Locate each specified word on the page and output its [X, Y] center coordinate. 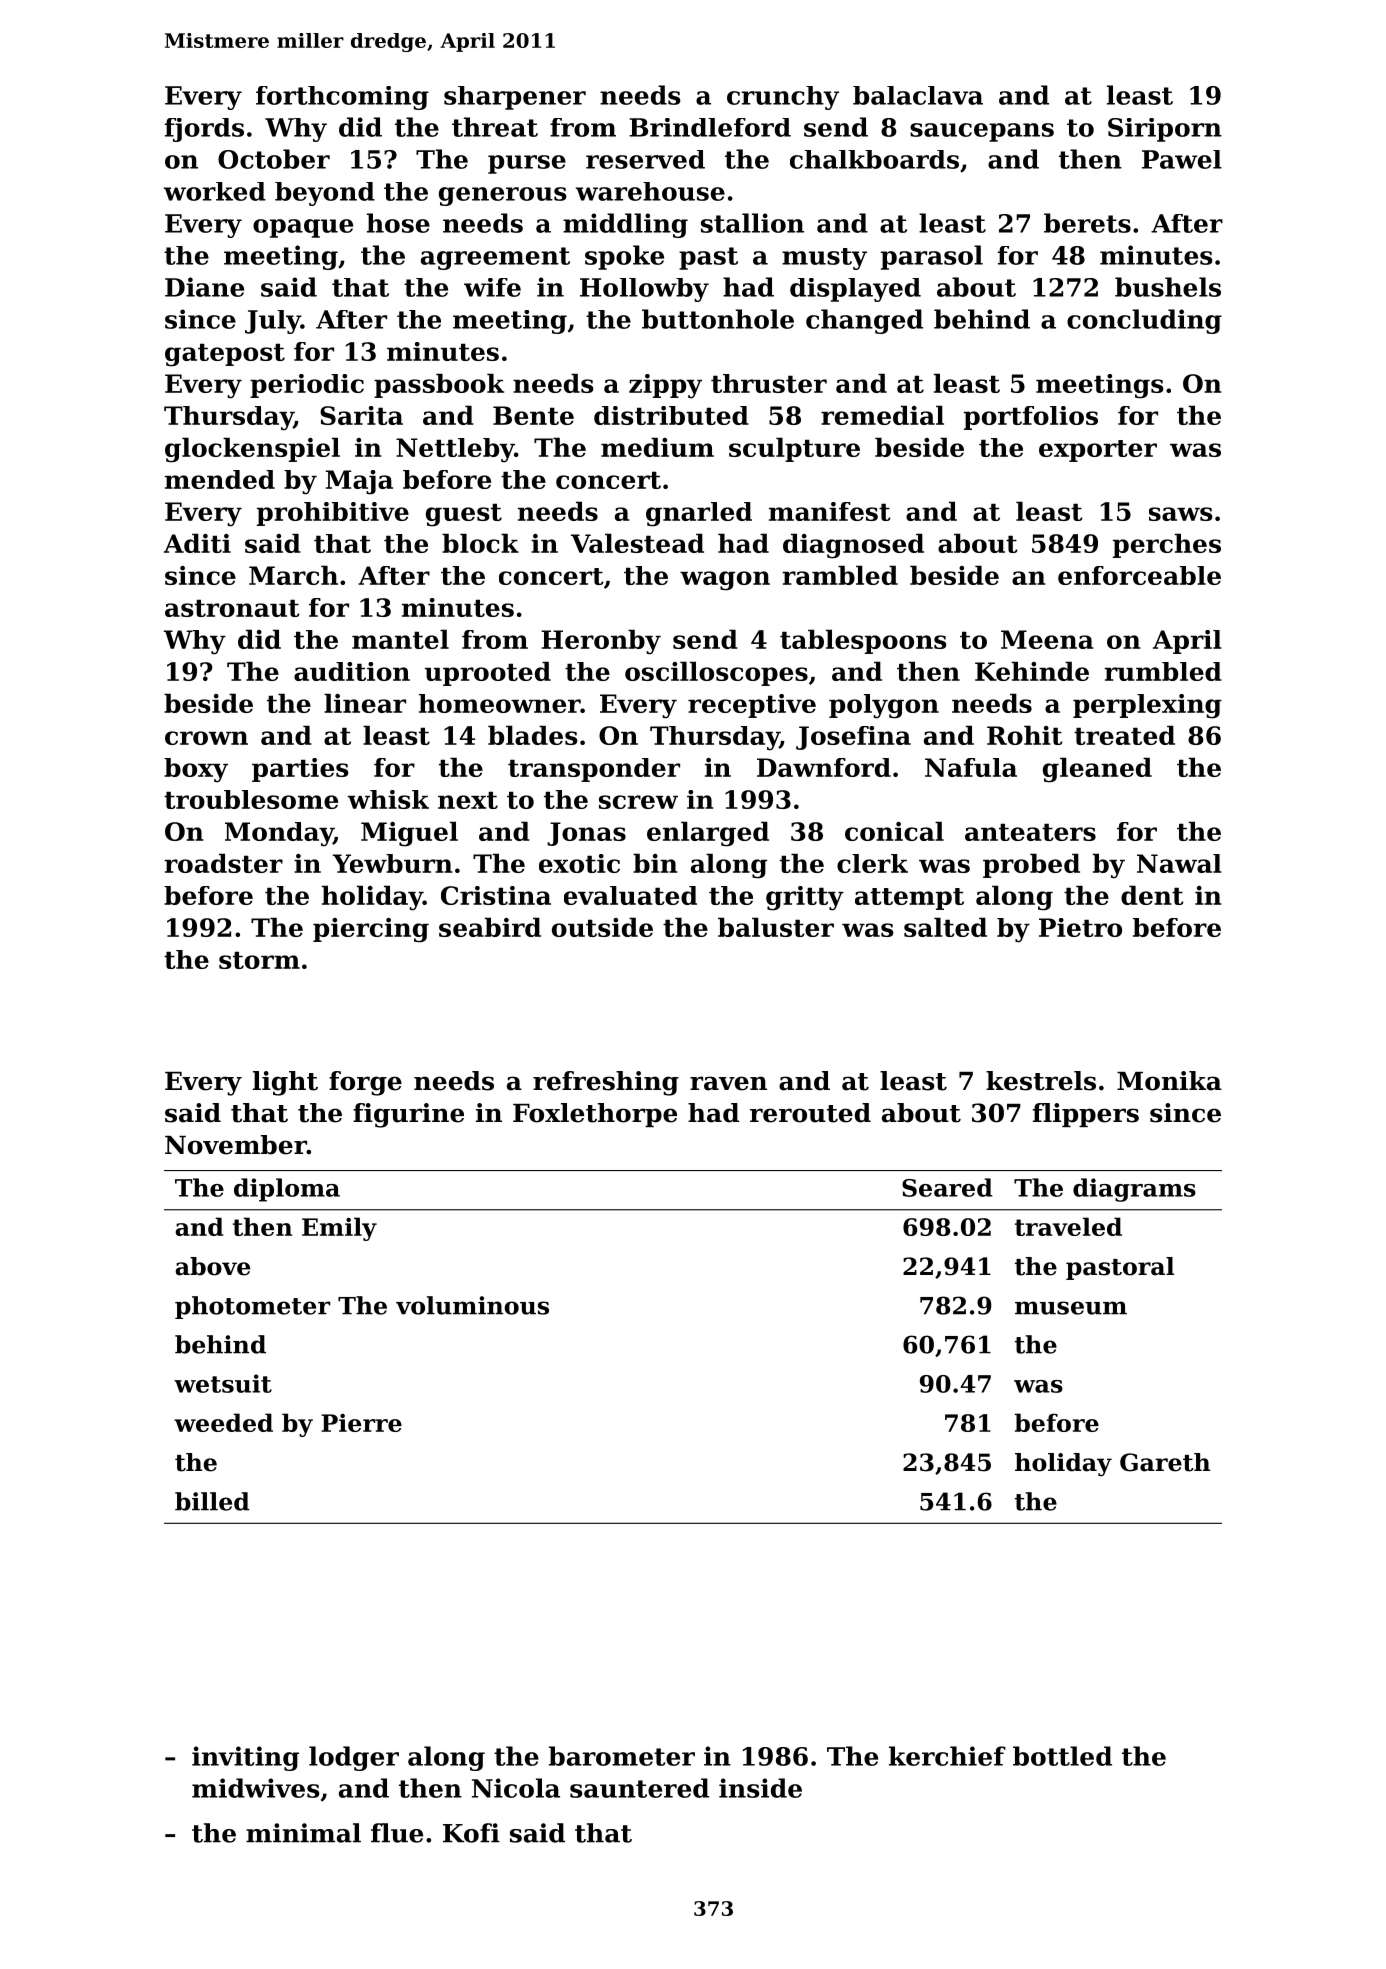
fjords [204, 130]
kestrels [1041, 1081]
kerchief [947, 1756]
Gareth [1165, 1462]
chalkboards [874, 159]
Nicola [516, 1788]
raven [728, 1083]
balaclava [918, 95]
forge [365, 1083]
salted [945, 927]
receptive [752, 706]
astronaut [232, 608]
